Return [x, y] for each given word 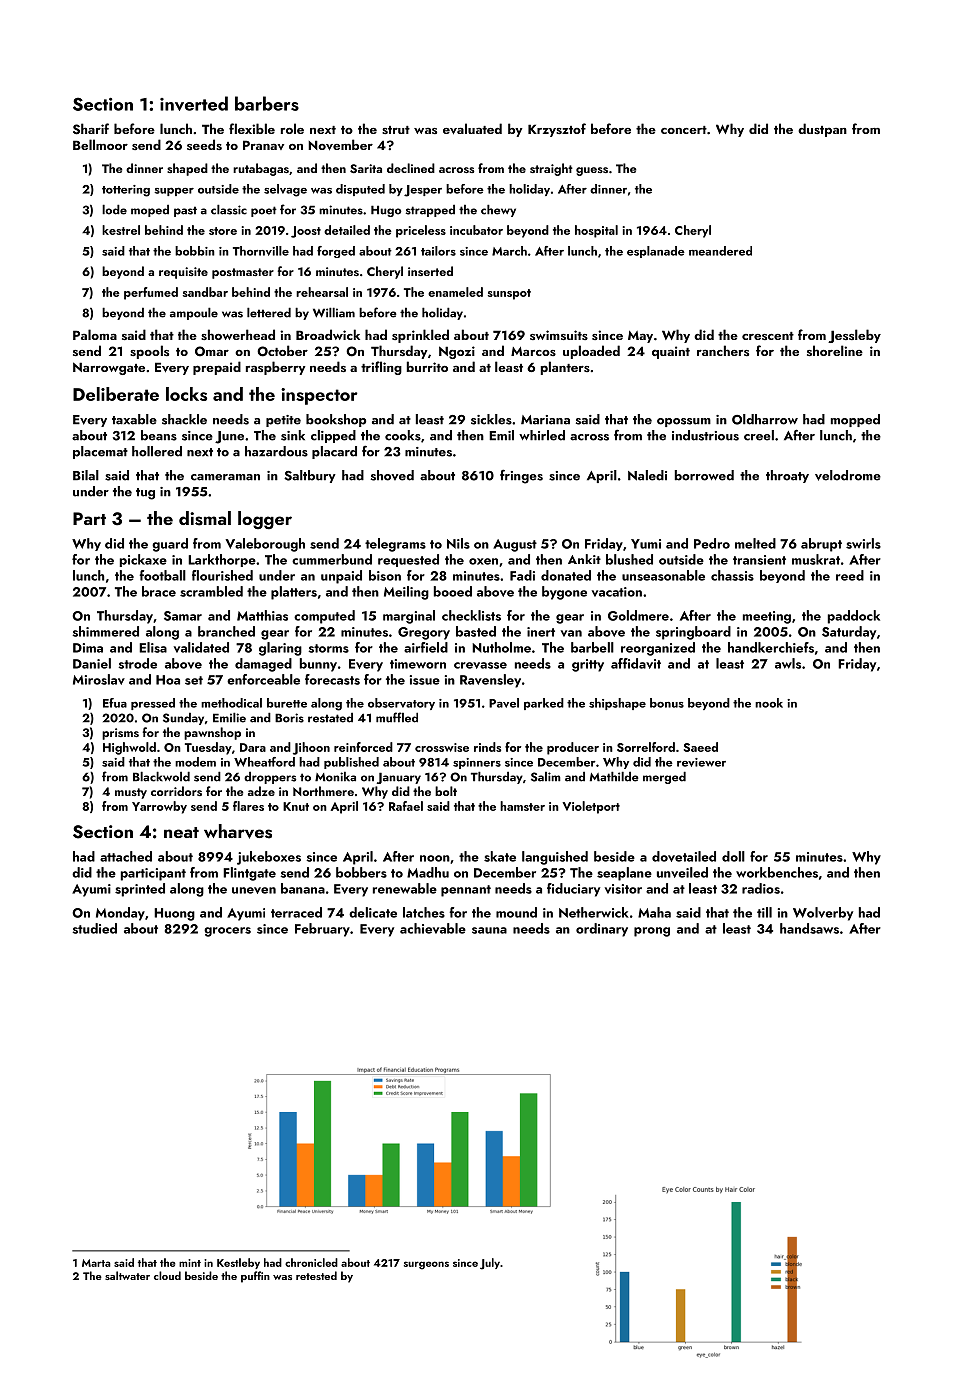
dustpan [822, 130]
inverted [194, 103]
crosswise [442, 747]
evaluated [472, 129]
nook [769, 703]
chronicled [311, 1262]
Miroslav [99, 679]
